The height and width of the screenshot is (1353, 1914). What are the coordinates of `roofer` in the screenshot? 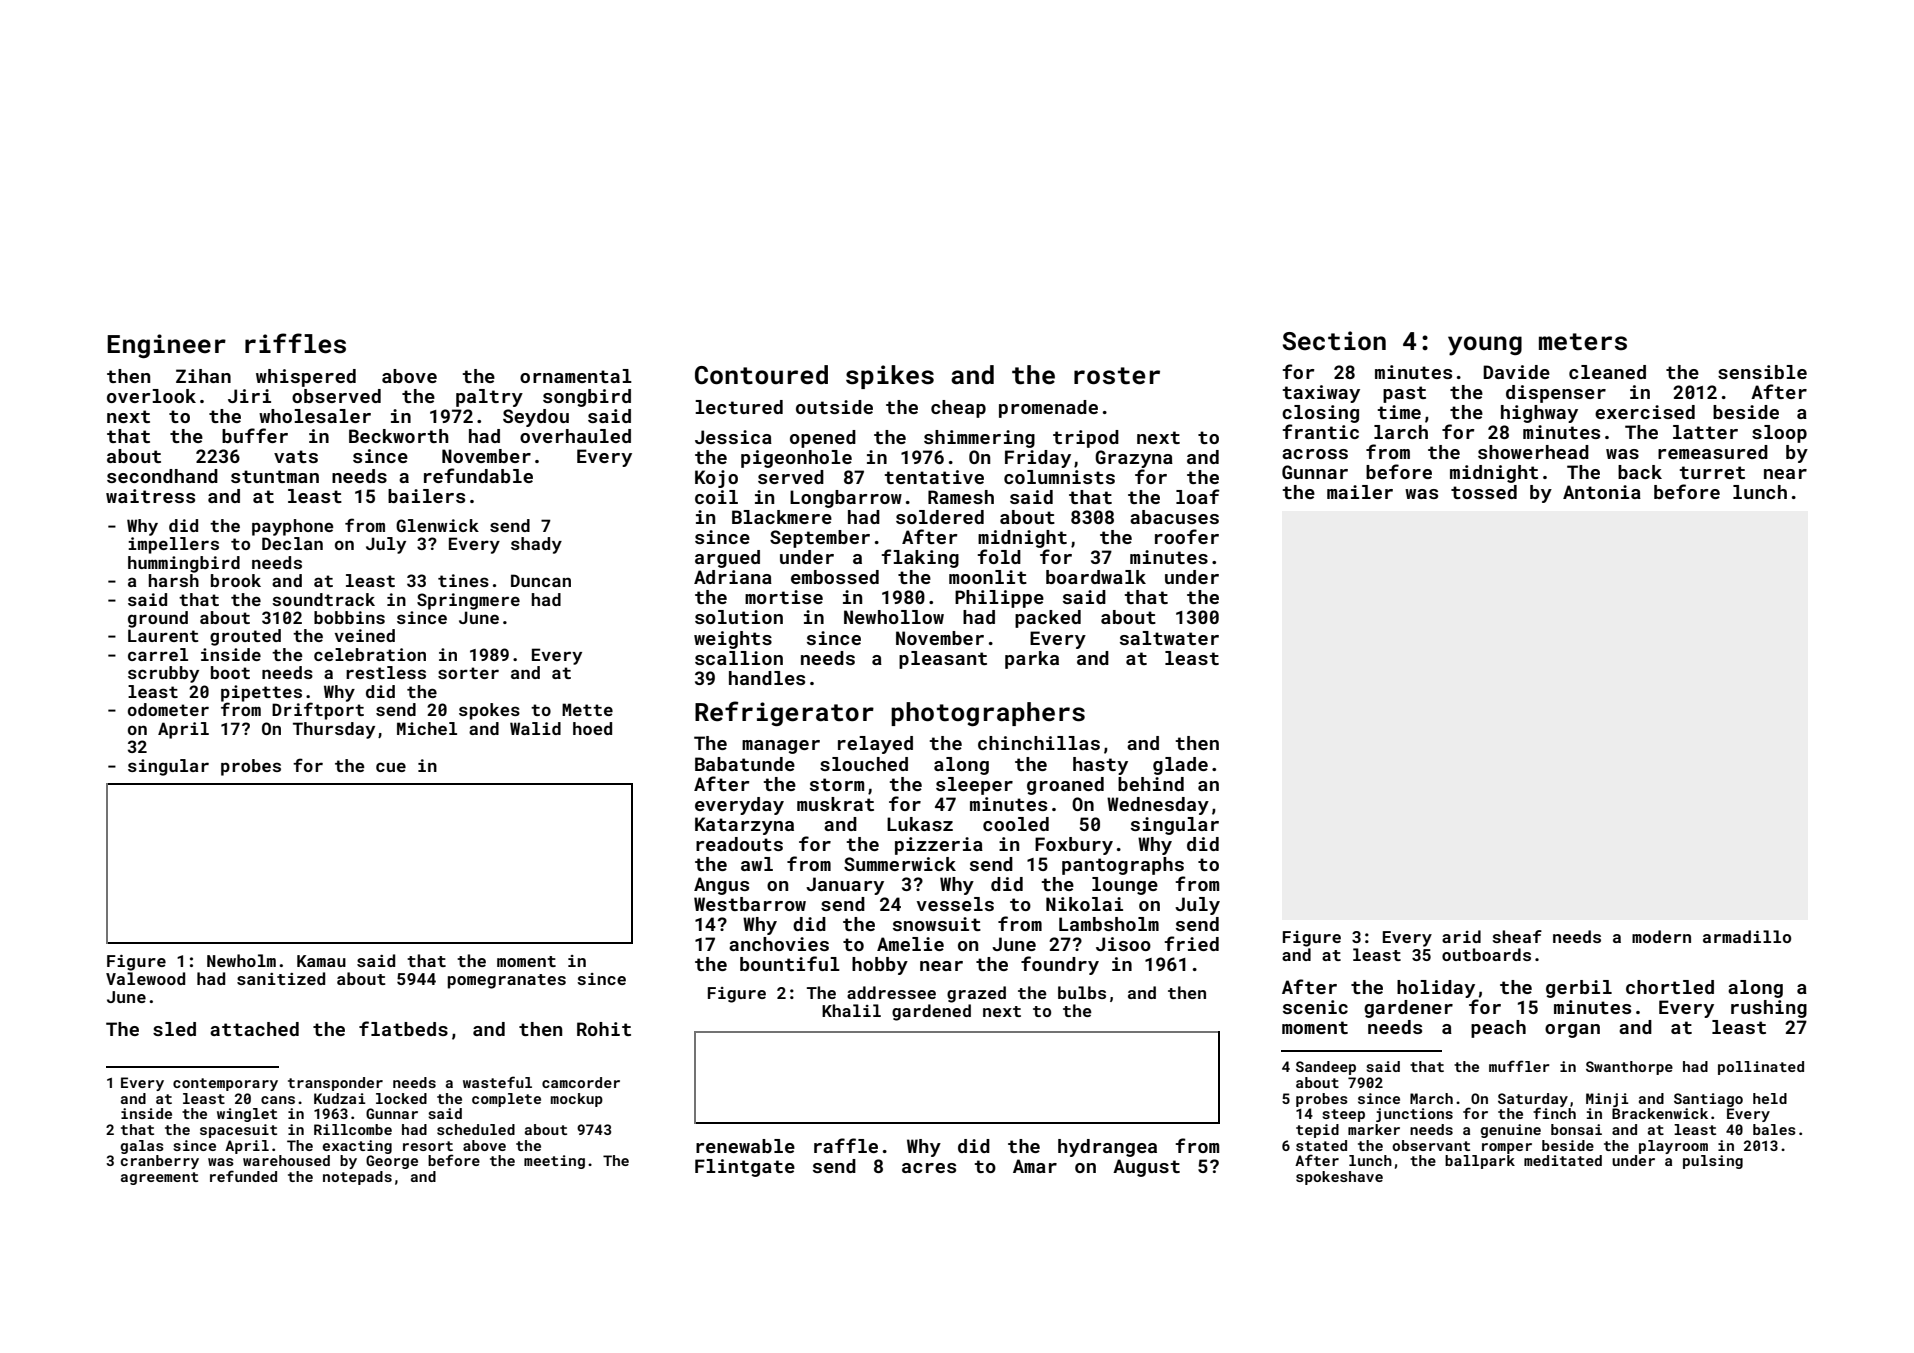 It's located at (1187, 536).
